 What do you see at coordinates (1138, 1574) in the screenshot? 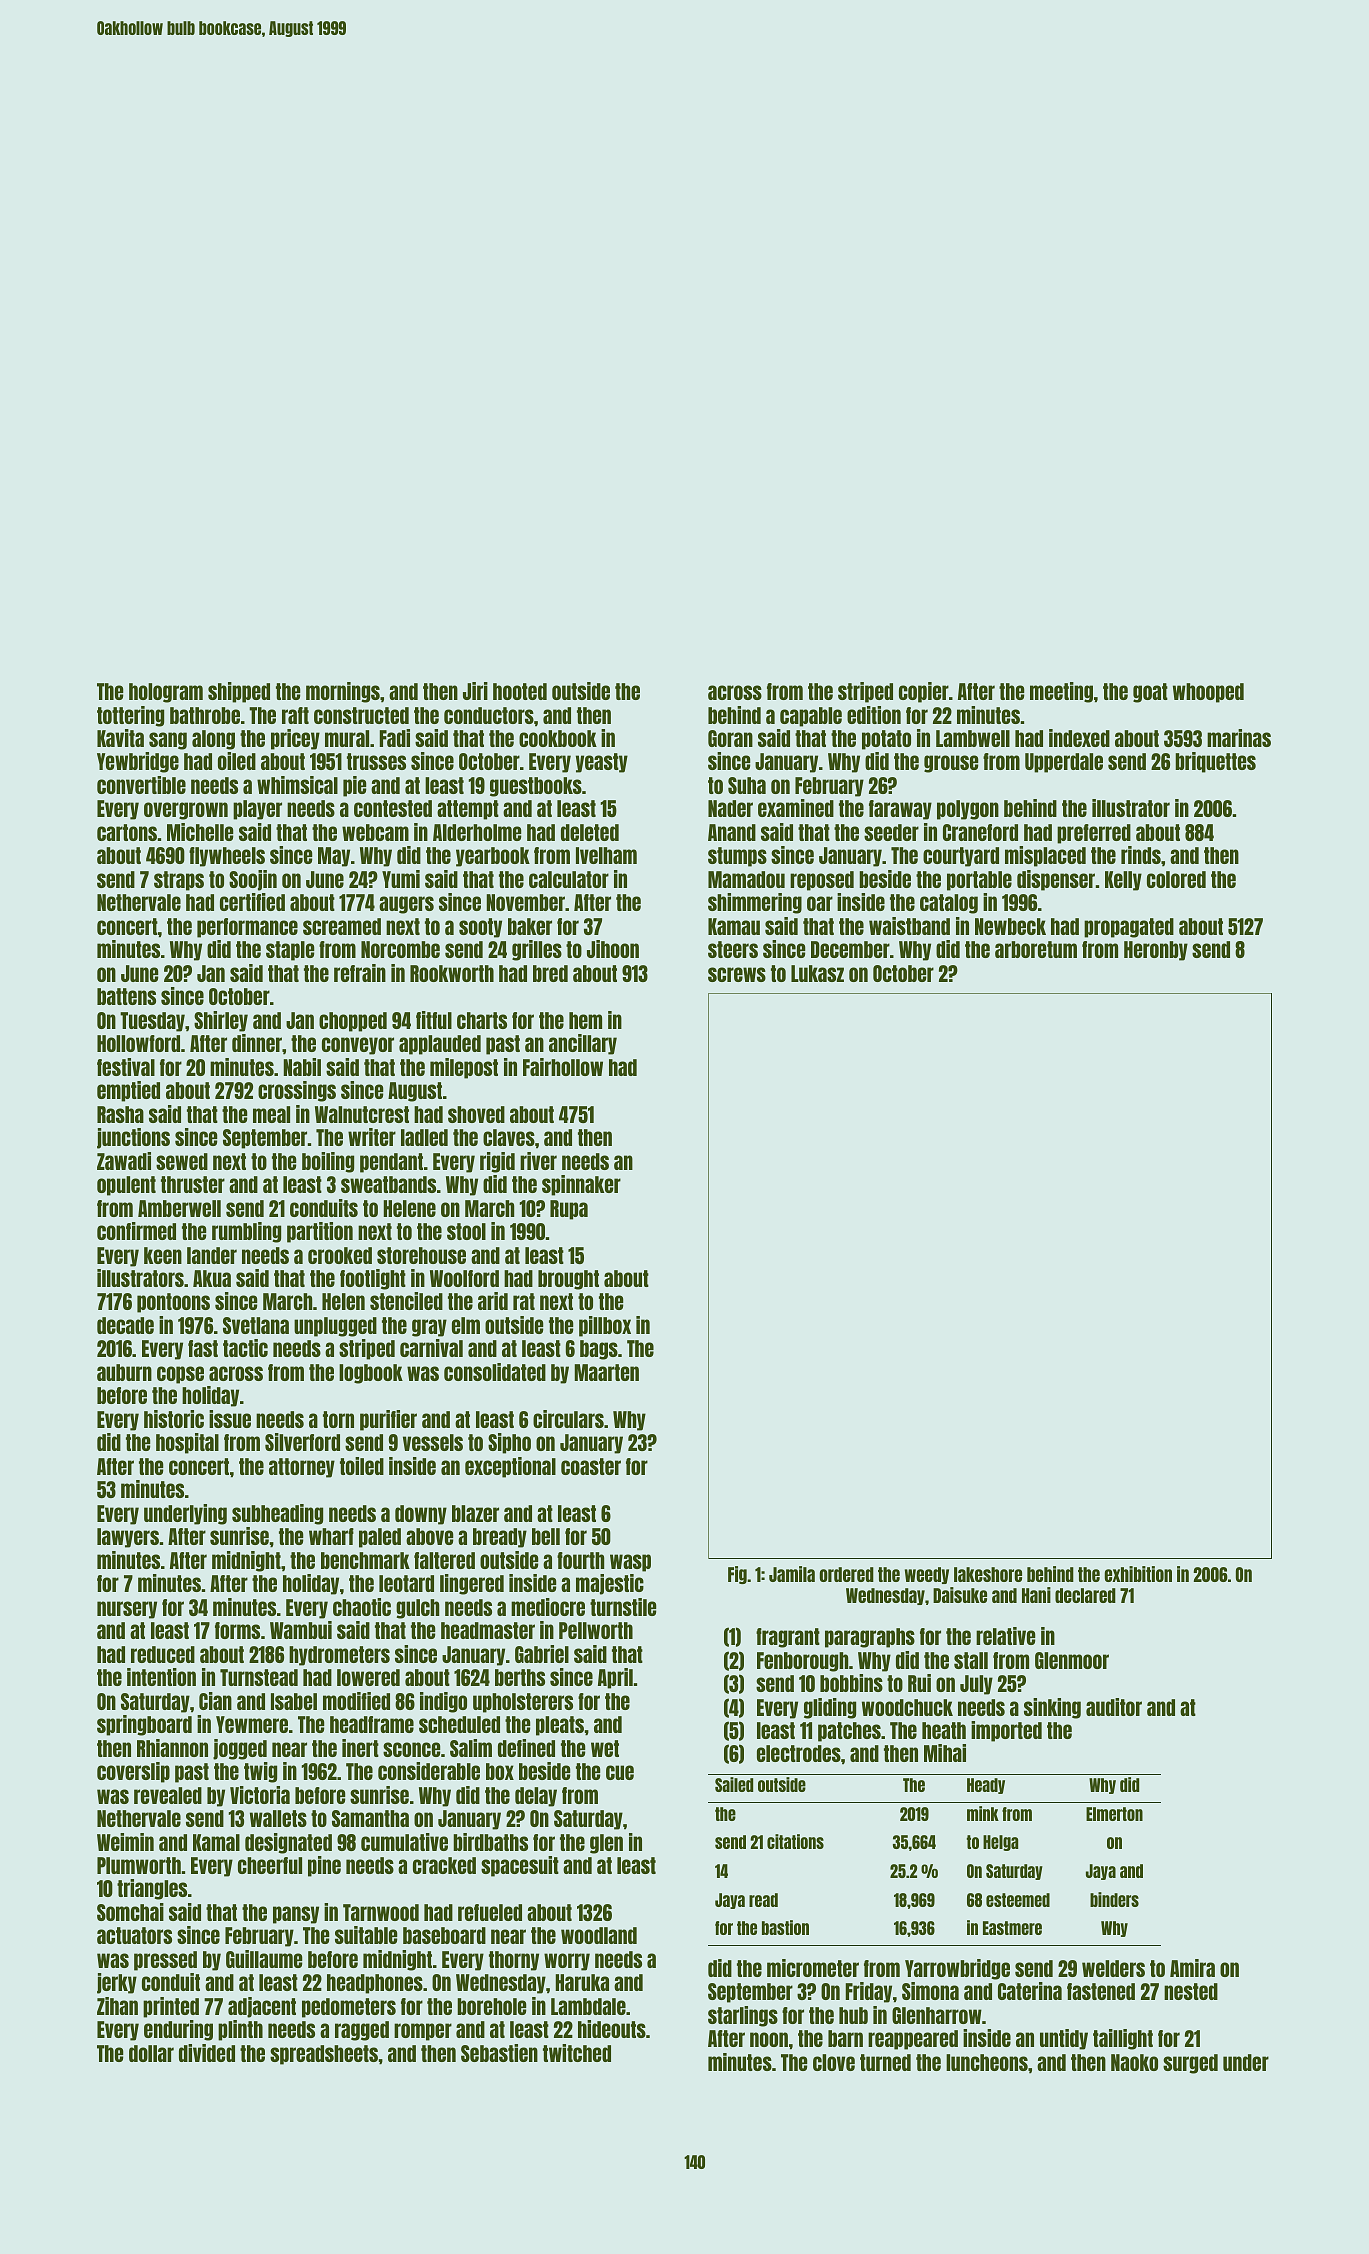
I see `exhibition` at bounding box center [1138, 1574].
